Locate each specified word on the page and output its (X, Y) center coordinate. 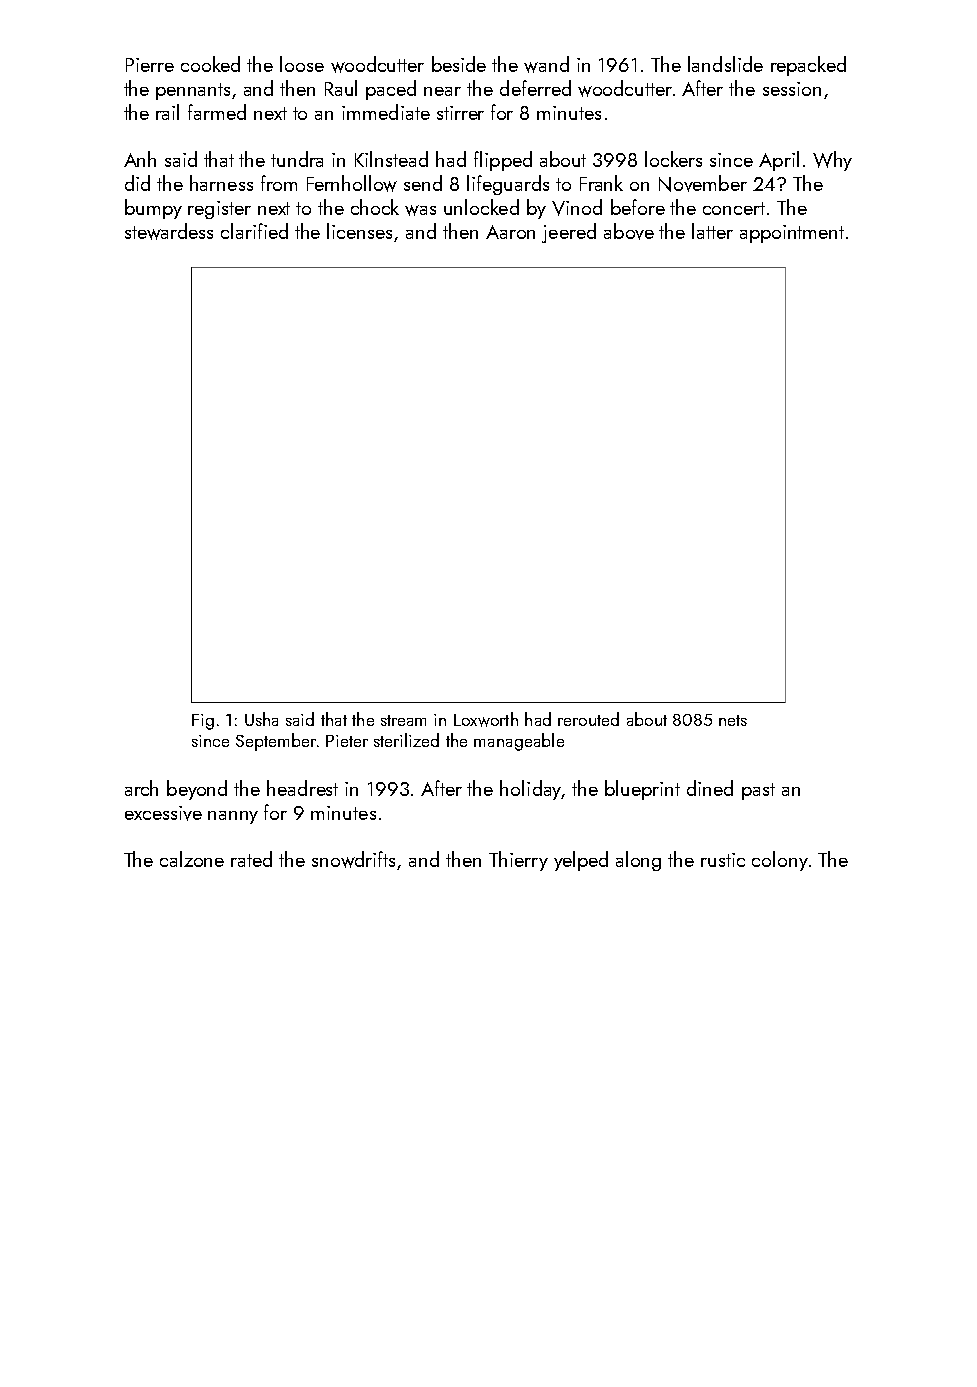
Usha (261, 719)
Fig (203, 722)
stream (403, 720)
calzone (192, 859)
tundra (297, 159)
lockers (673, 159)
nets (733, 720)
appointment (792, 234)
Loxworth (486, 719)
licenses (361, 232)
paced (391, 90)
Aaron (510, 232)
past (758, 791)
